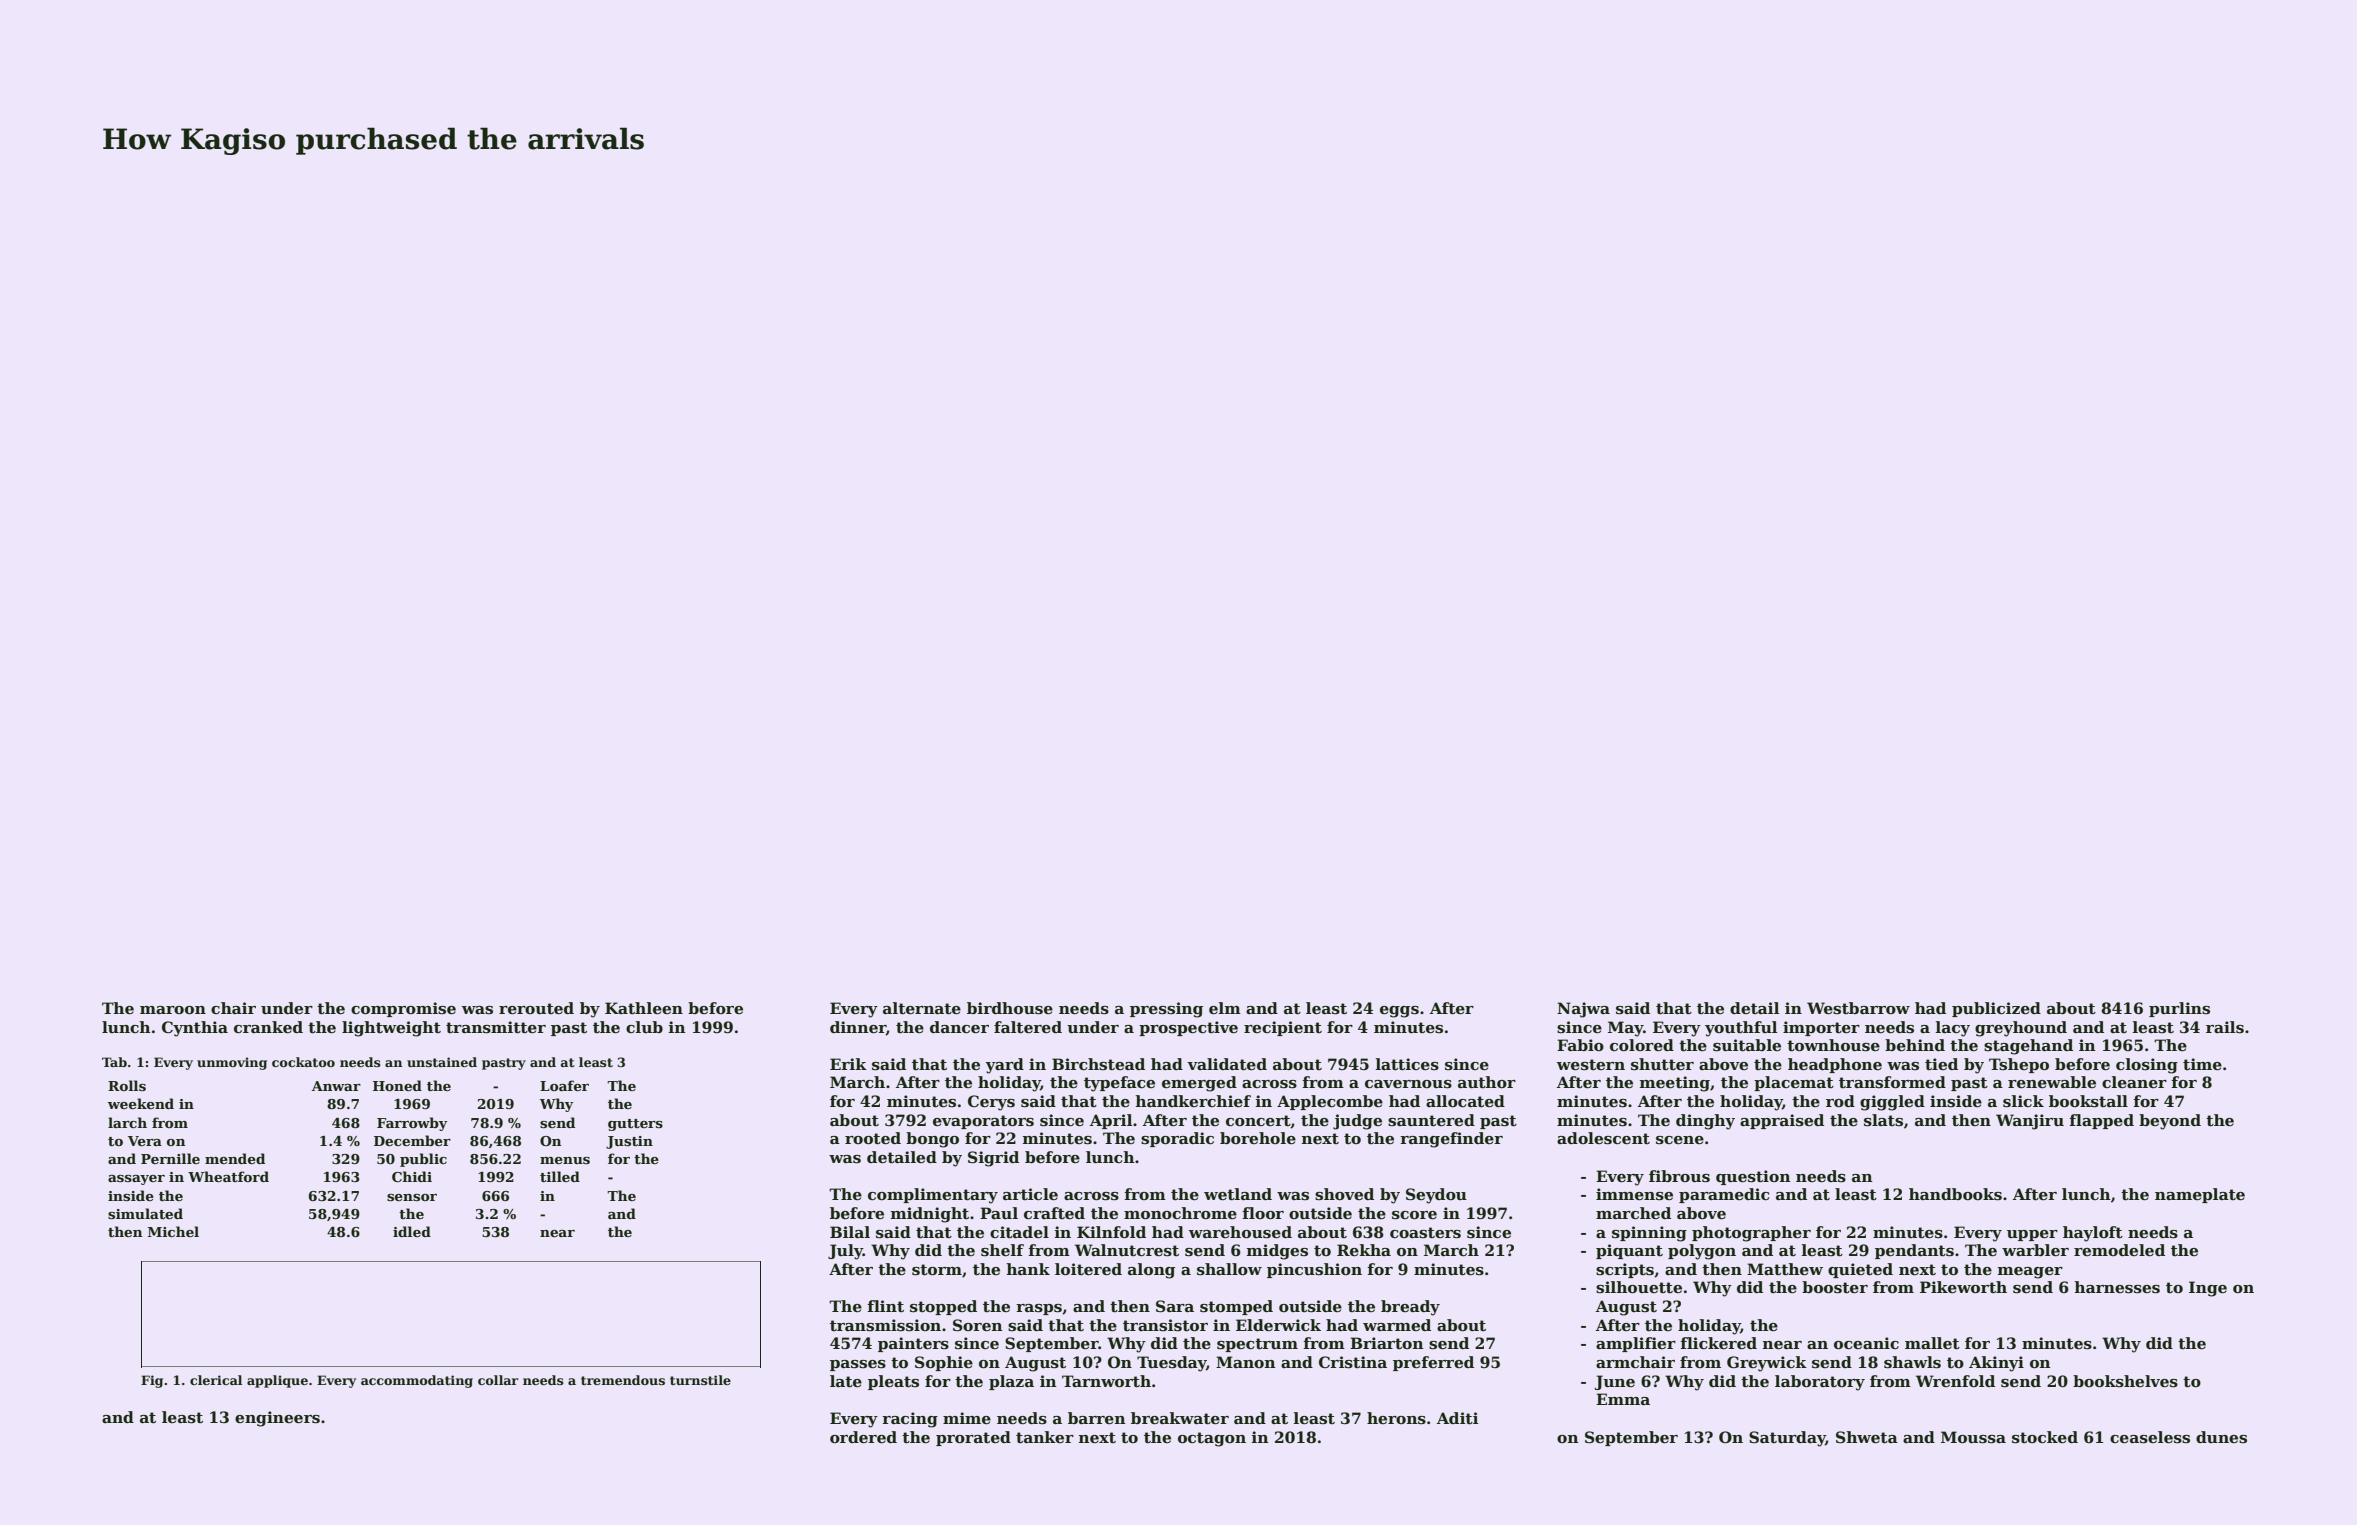 The height and width of the document is (1525, 2357). Describe the element at coordinates (910, 1420) in the document. I see `racing` at that location.
